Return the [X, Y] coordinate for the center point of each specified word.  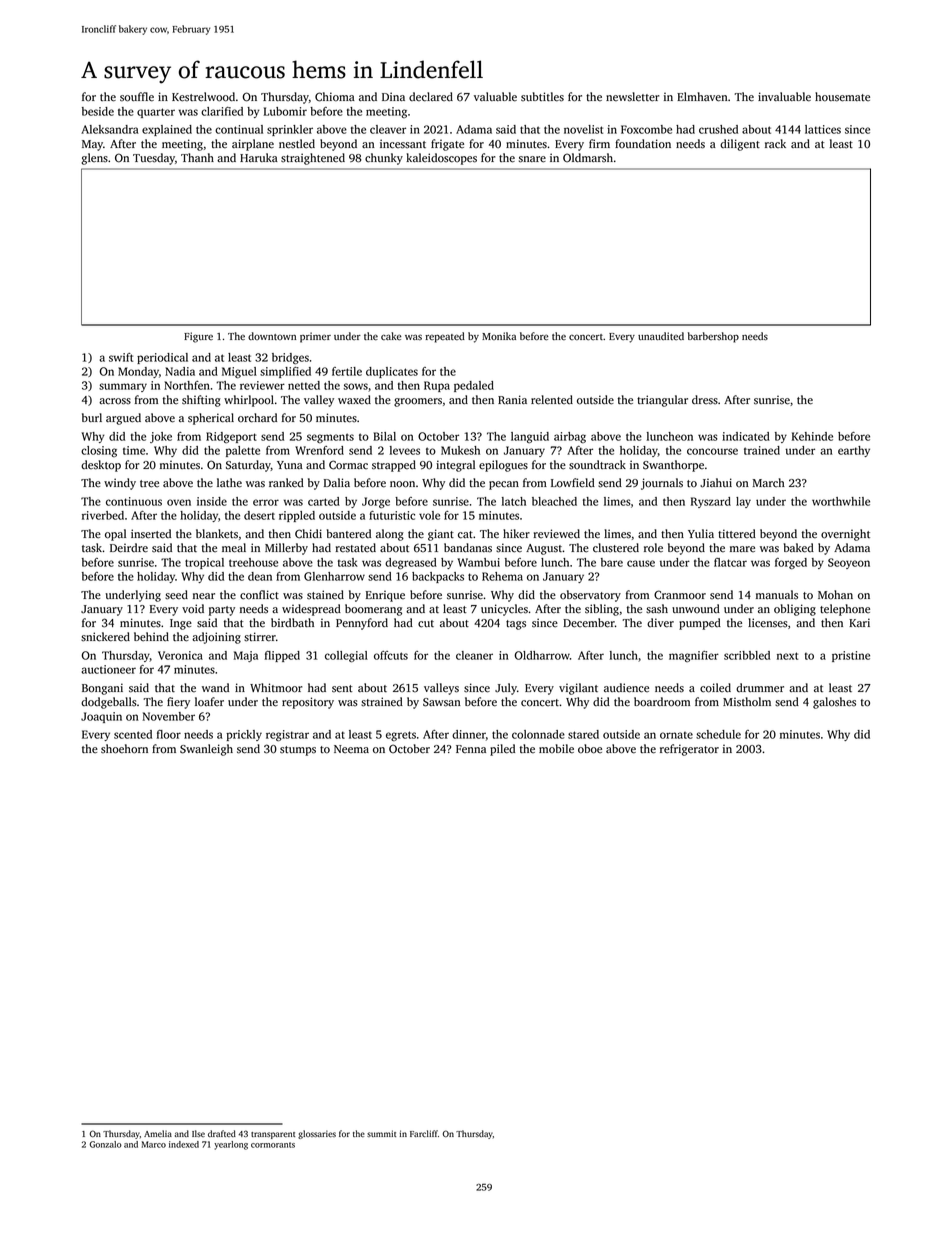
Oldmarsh [588, 158]
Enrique [385, 596]
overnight [845, 535]
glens [94, 159]
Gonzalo [105, 1144]
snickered [105, 637]
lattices [823, 129]
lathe [229, 483]
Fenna [471, 749]
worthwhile [841, 501]
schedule [718, 734]
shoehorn [124, 749]
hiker [516, 534]
